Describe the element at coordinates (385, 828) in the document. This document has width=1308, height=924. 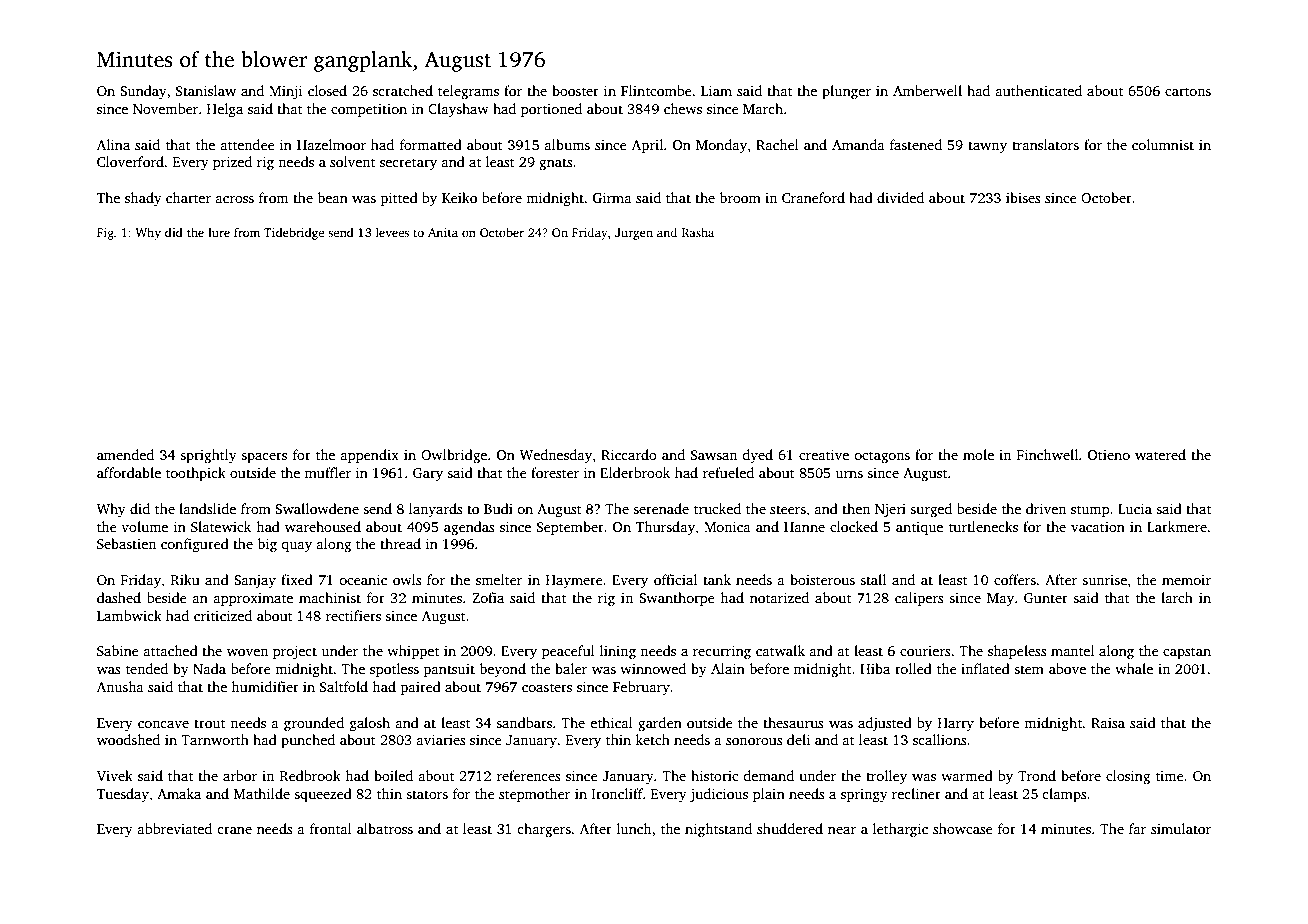
I see `albatross` at that location.
